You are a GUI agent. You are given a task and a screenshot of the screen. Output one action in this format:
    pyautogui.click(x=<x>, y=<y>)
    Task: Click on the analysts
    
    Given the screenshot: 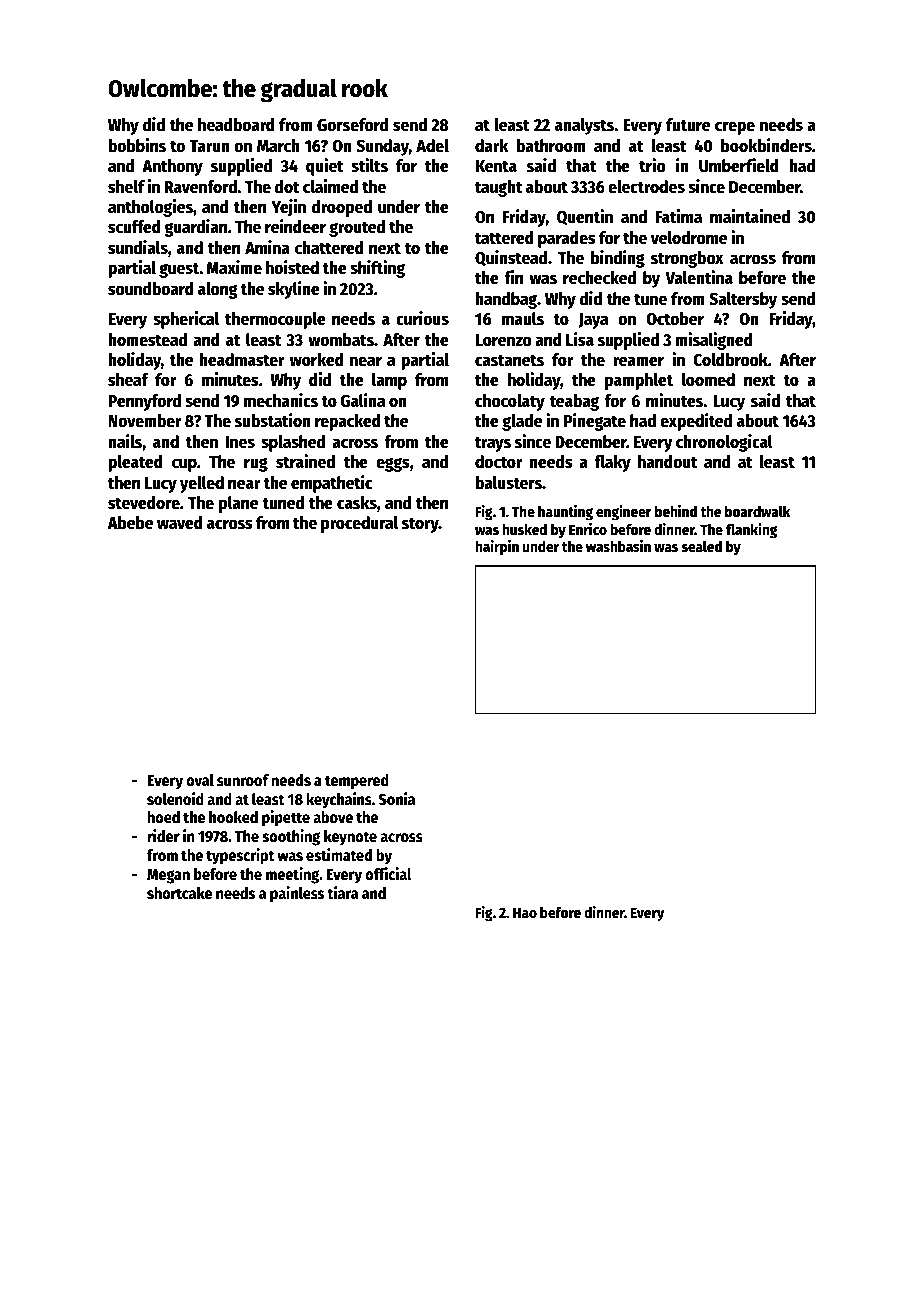 What is the action you would take?
    pyautogui.click(x=584, y=126)
